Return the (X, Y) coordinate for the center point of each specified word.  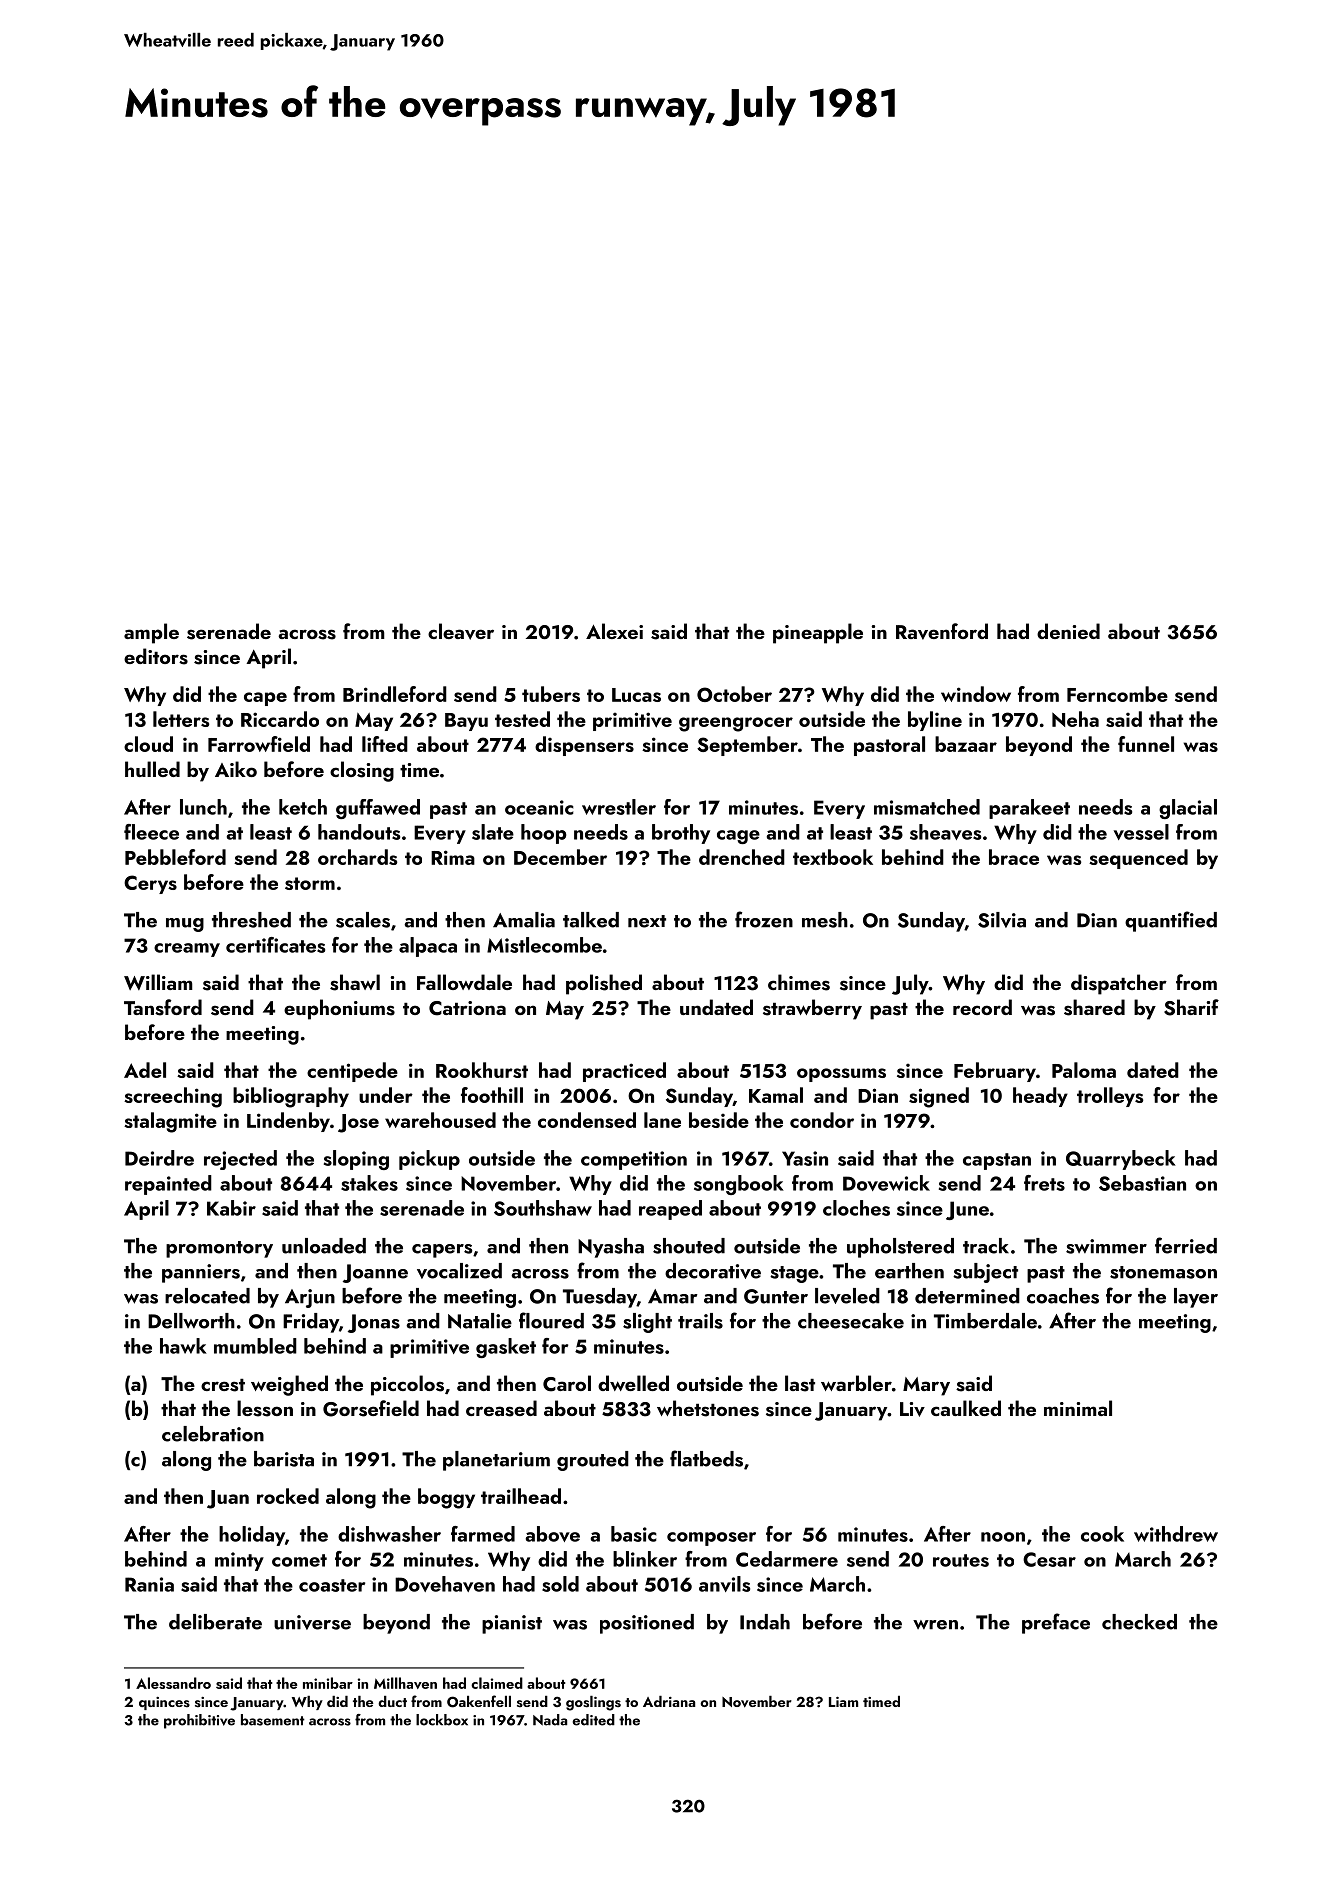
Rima (453, 857)
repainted (168, 1185)
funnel (1146, 744)
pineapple (818, 633)
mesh (825, 920)
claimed (497, 1683)
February (995, 1072)
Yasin (805, 1158)
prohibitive (199, 1721)
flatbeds (706, 1458)
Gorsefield (371, 1408)
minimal (1078, 1408)
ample (151, 633)
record (982, 1007)
